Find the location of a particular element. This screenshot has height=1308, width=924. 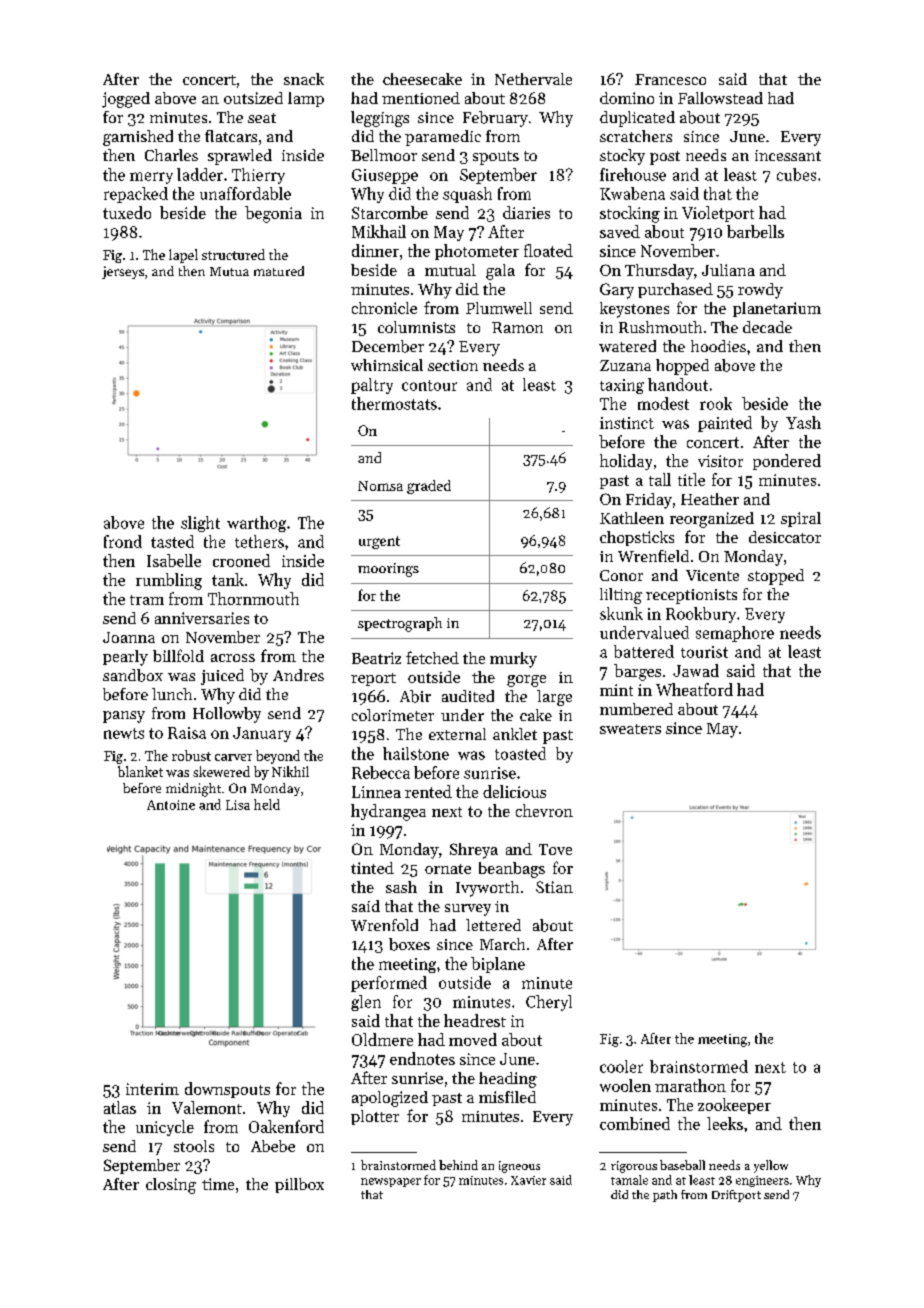

domino is located at coordinates (627, 98).
